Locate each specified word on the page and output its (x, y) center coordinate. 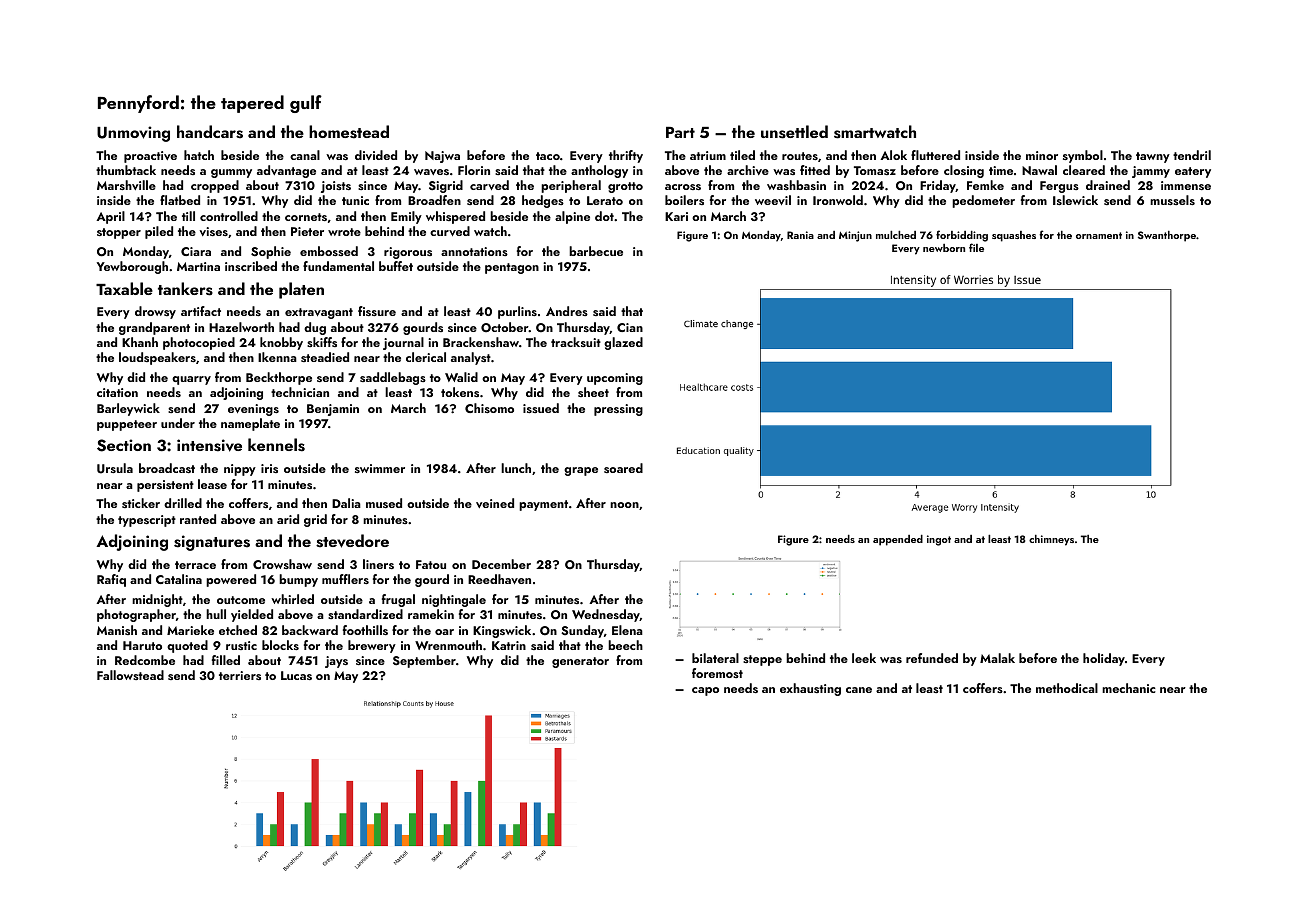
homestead (349, 132)
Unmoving (133, 134)
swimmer (380, 468)
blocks (280, 645)
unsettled (794, 132)
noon (624, 505)
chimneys (1051, 540)
